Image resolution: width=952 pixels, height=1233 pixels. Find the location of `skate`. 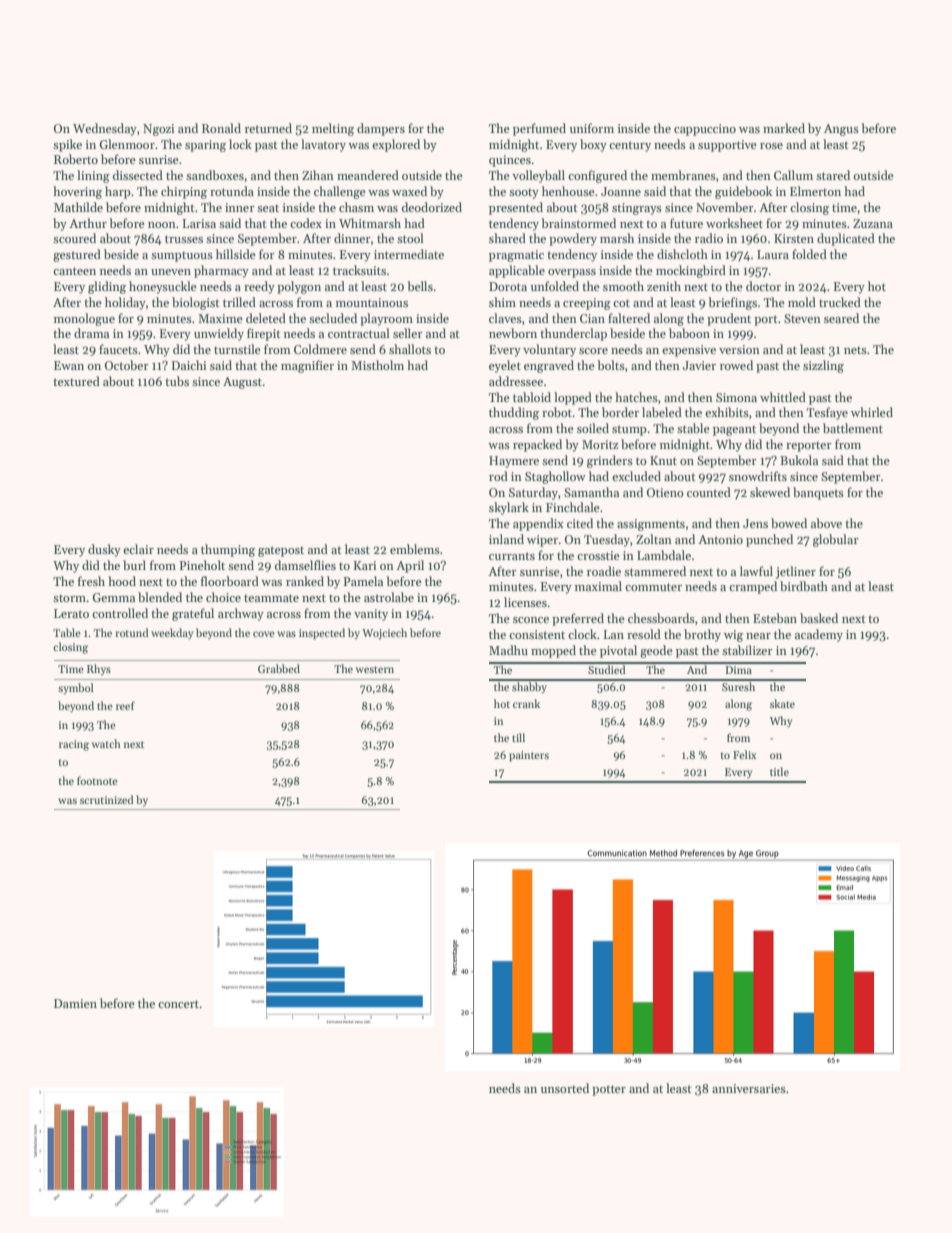

skate is located at coordinates (782, 703).
